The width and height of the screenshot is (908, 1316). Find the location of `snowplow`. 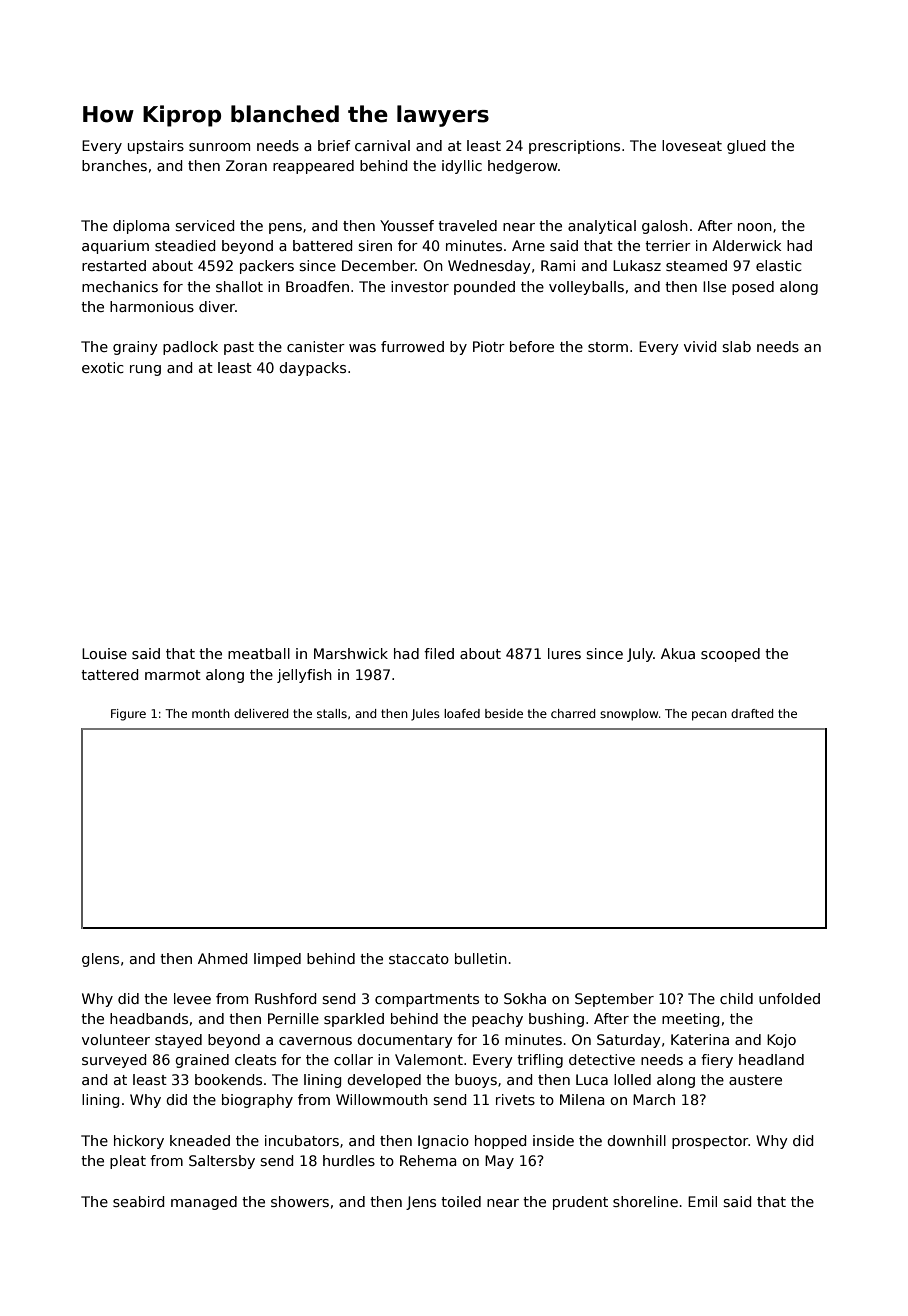

snowplow is located at coordinates (629, 715).
